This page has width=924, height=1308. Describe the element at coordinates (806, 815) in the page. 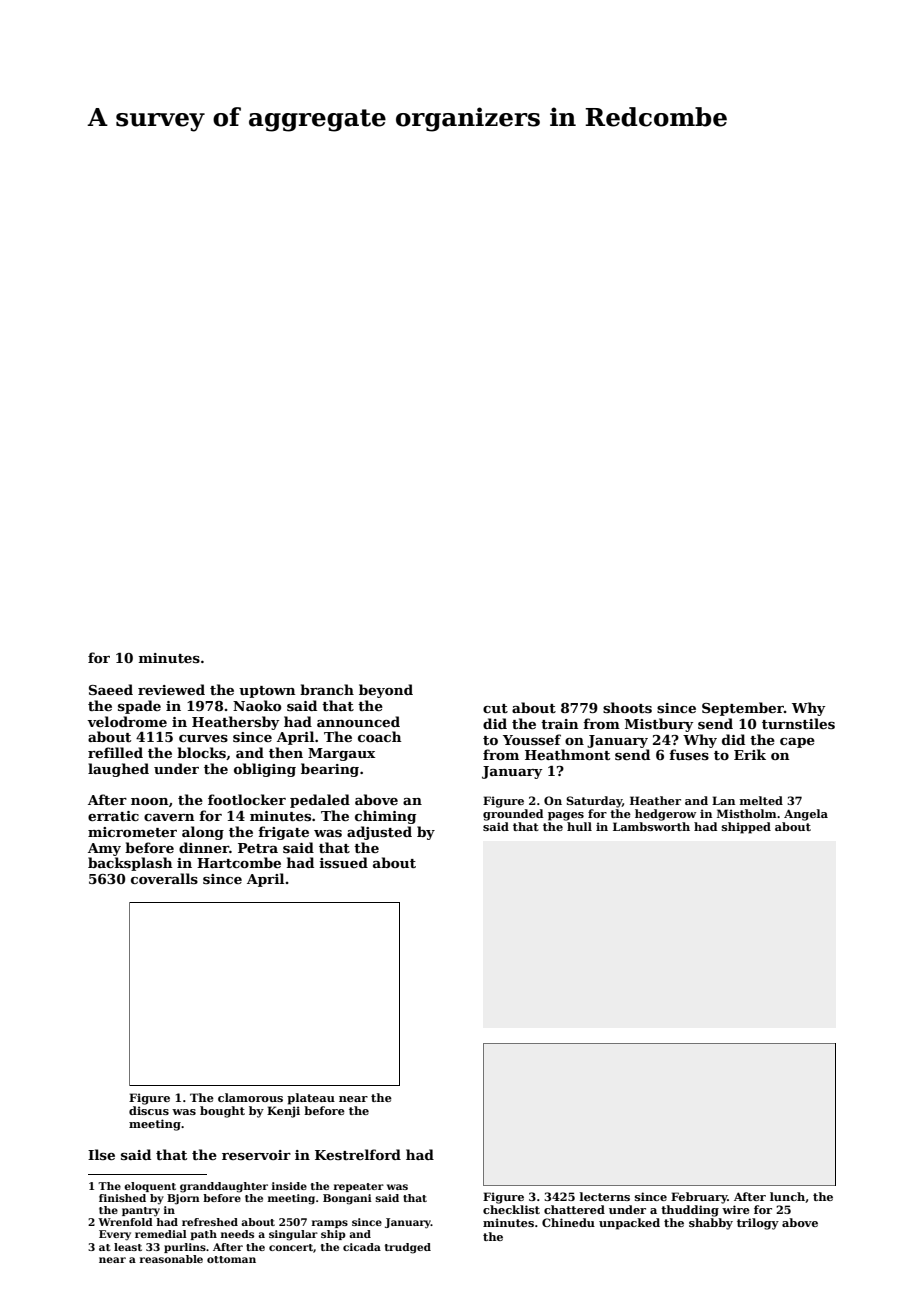

I see `Angela` at that location.
